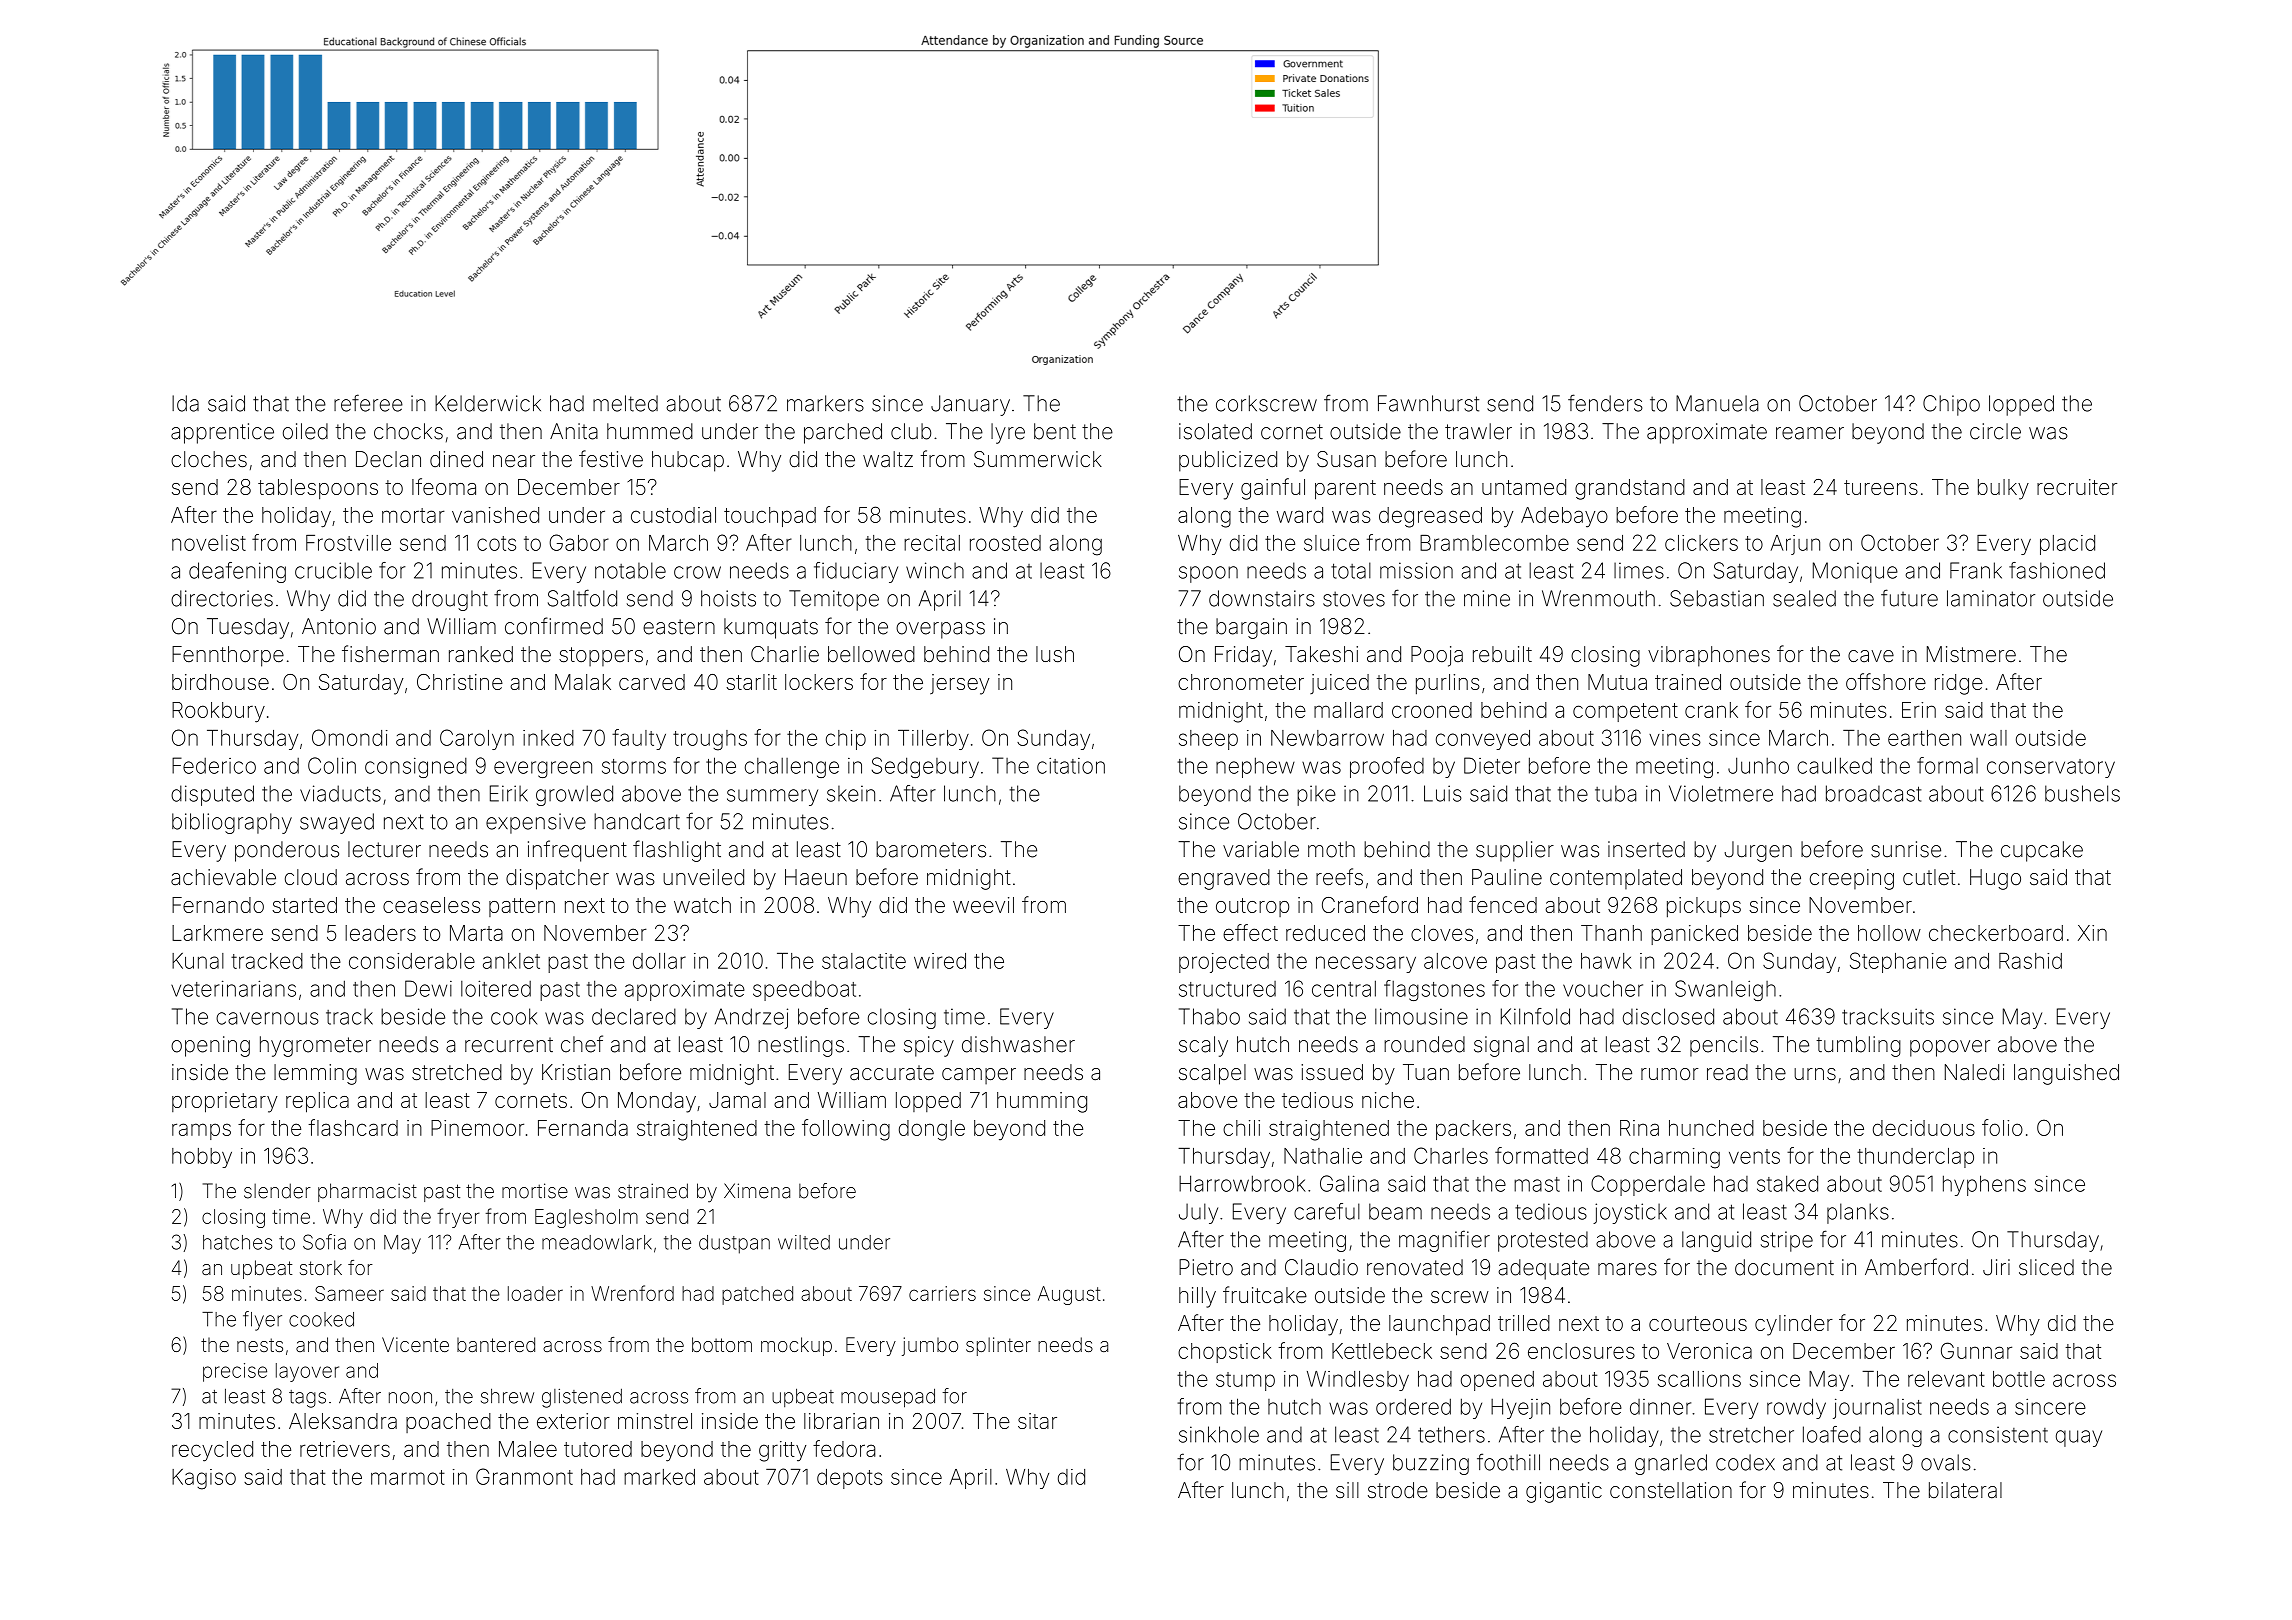 The width and height of the screenshot is (2292, 1620). I want to click on precise, so click(235, 1372).
